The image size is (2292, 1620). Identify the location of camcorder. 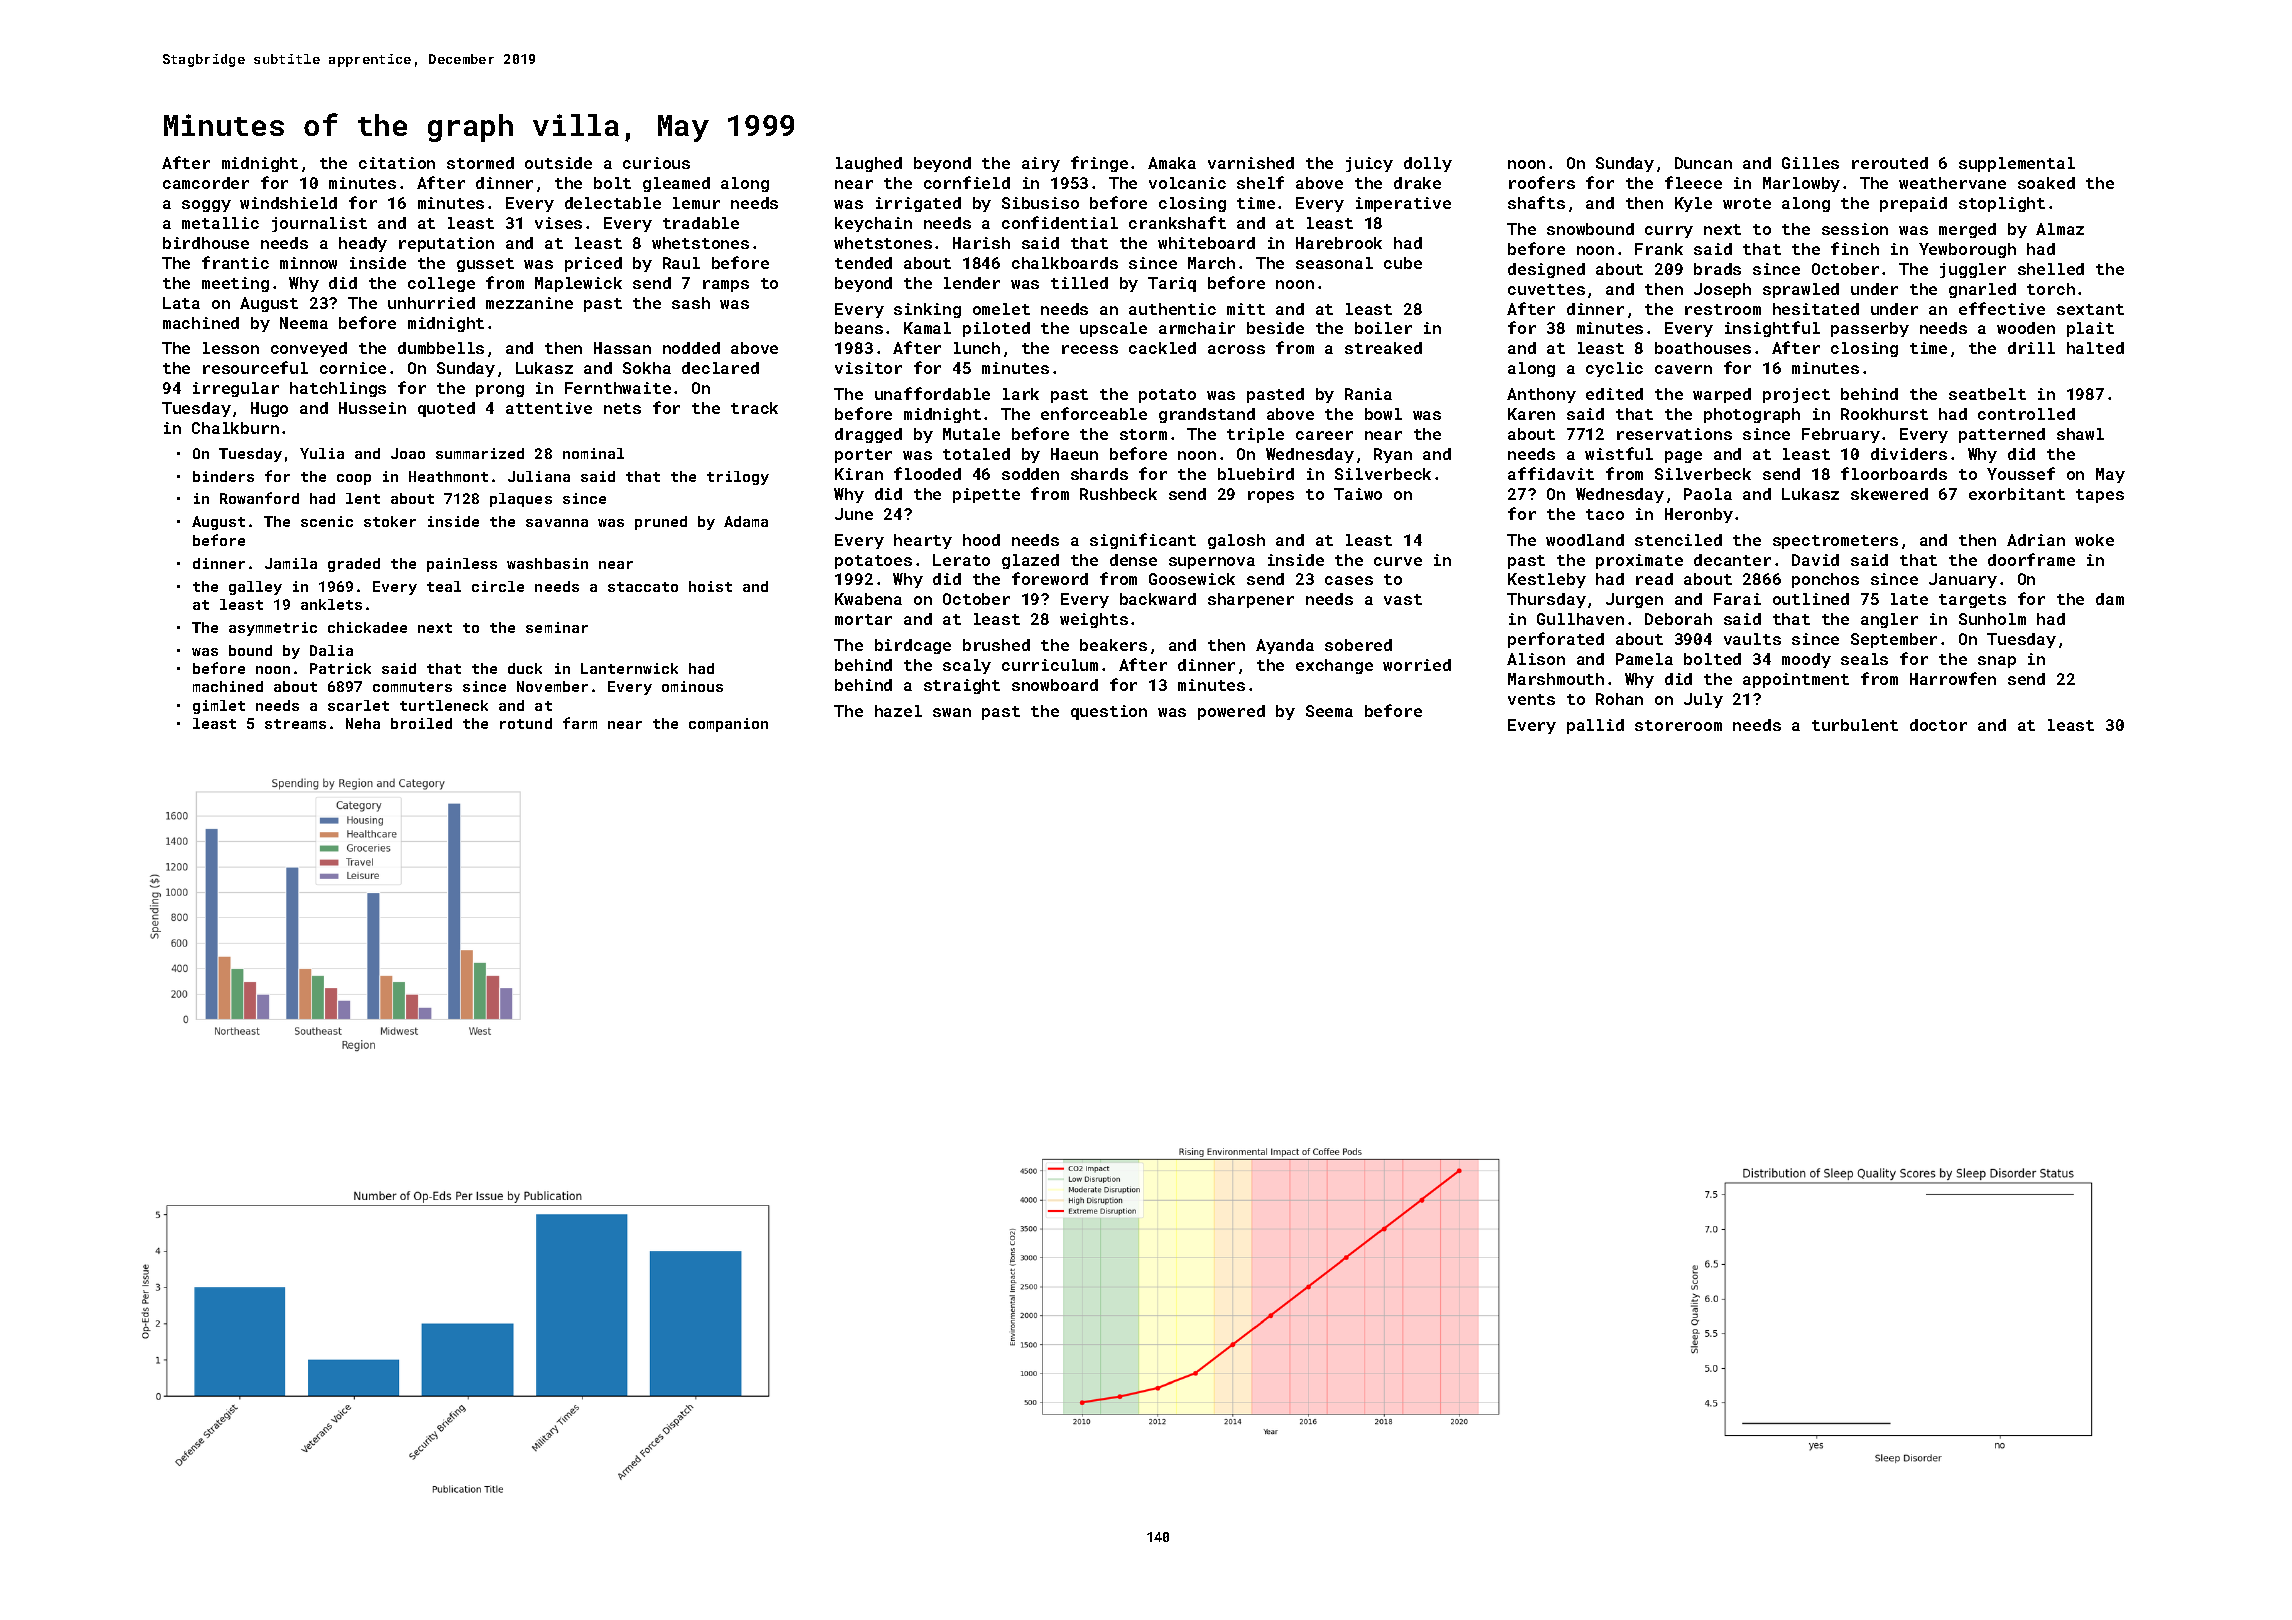
(206, 183).
